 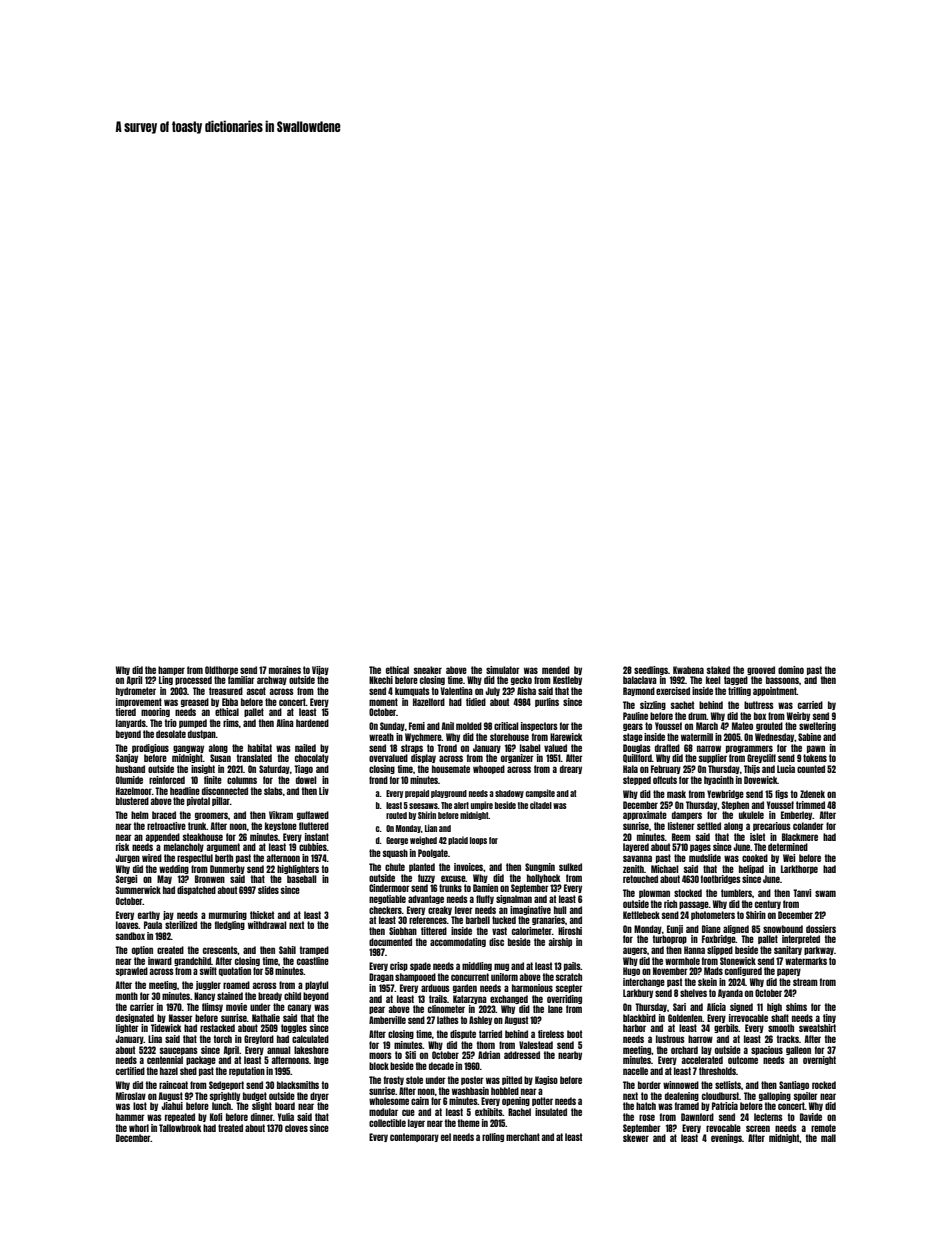 What do you see at coordinates (684, 1050) in the page?
I see `orchard` at bounding box center [684, 1050].
